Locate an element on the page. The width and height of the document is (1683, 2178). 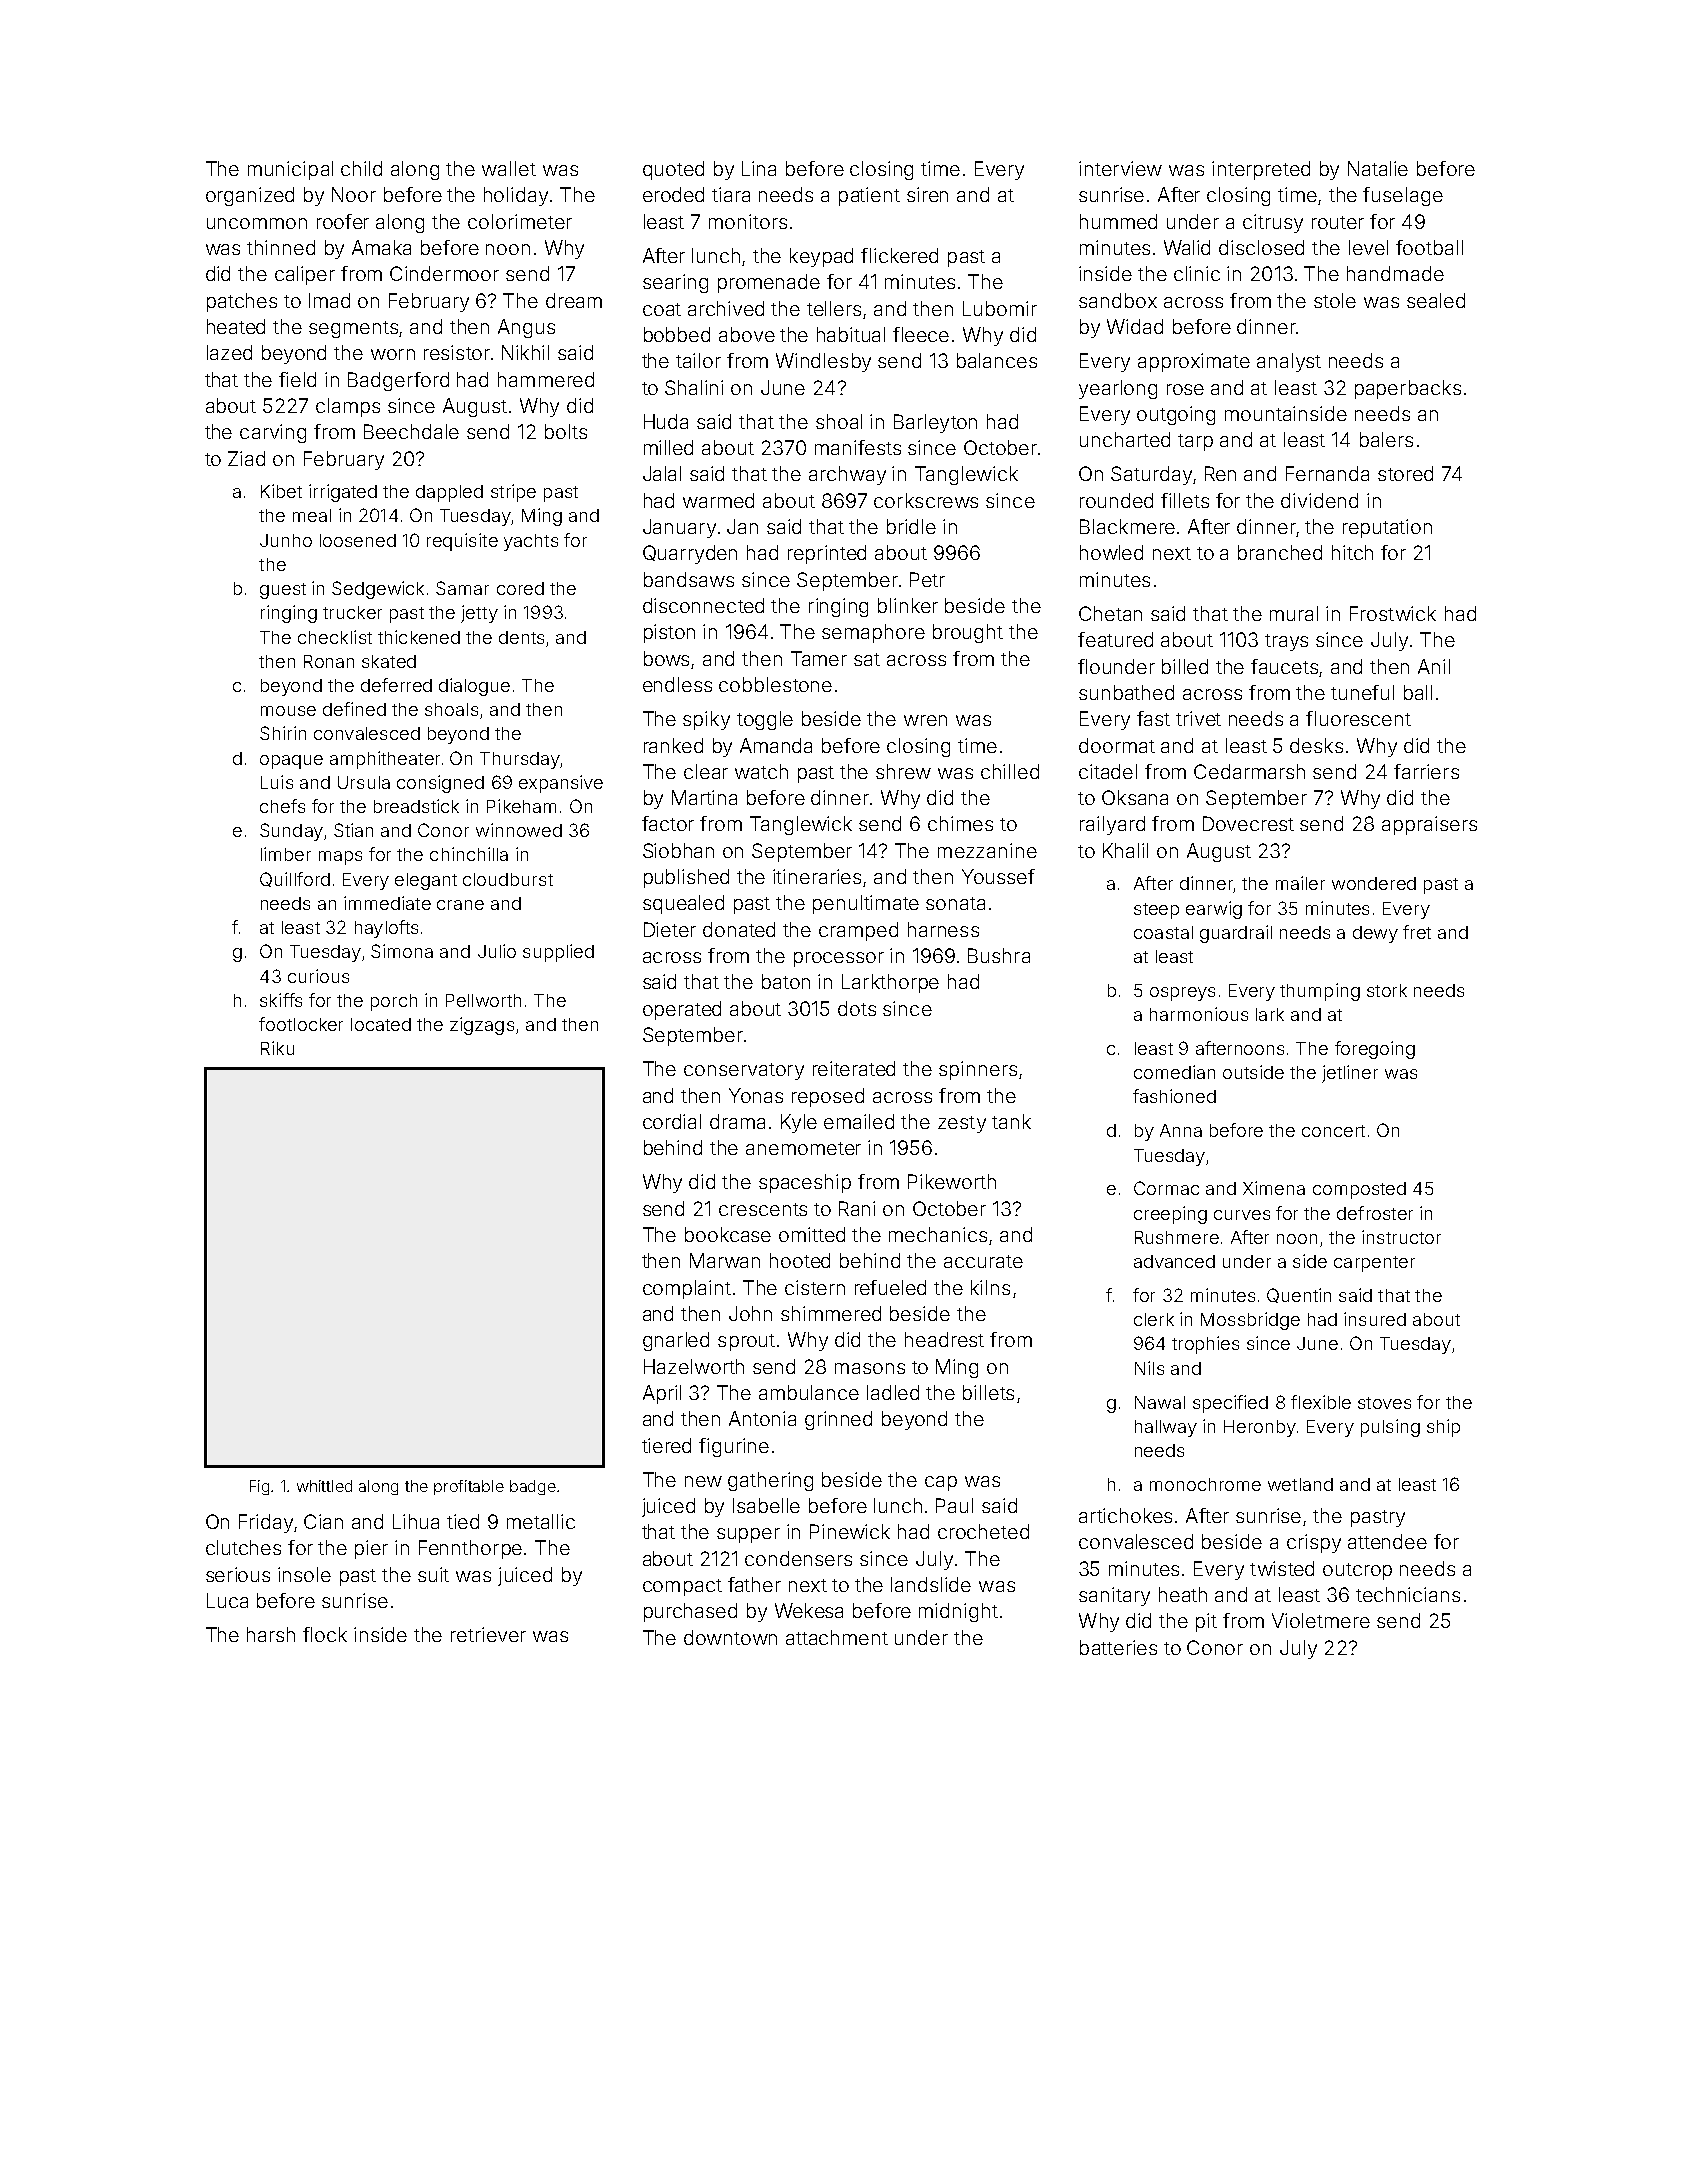
father is located at coordinates (754, 1584).
